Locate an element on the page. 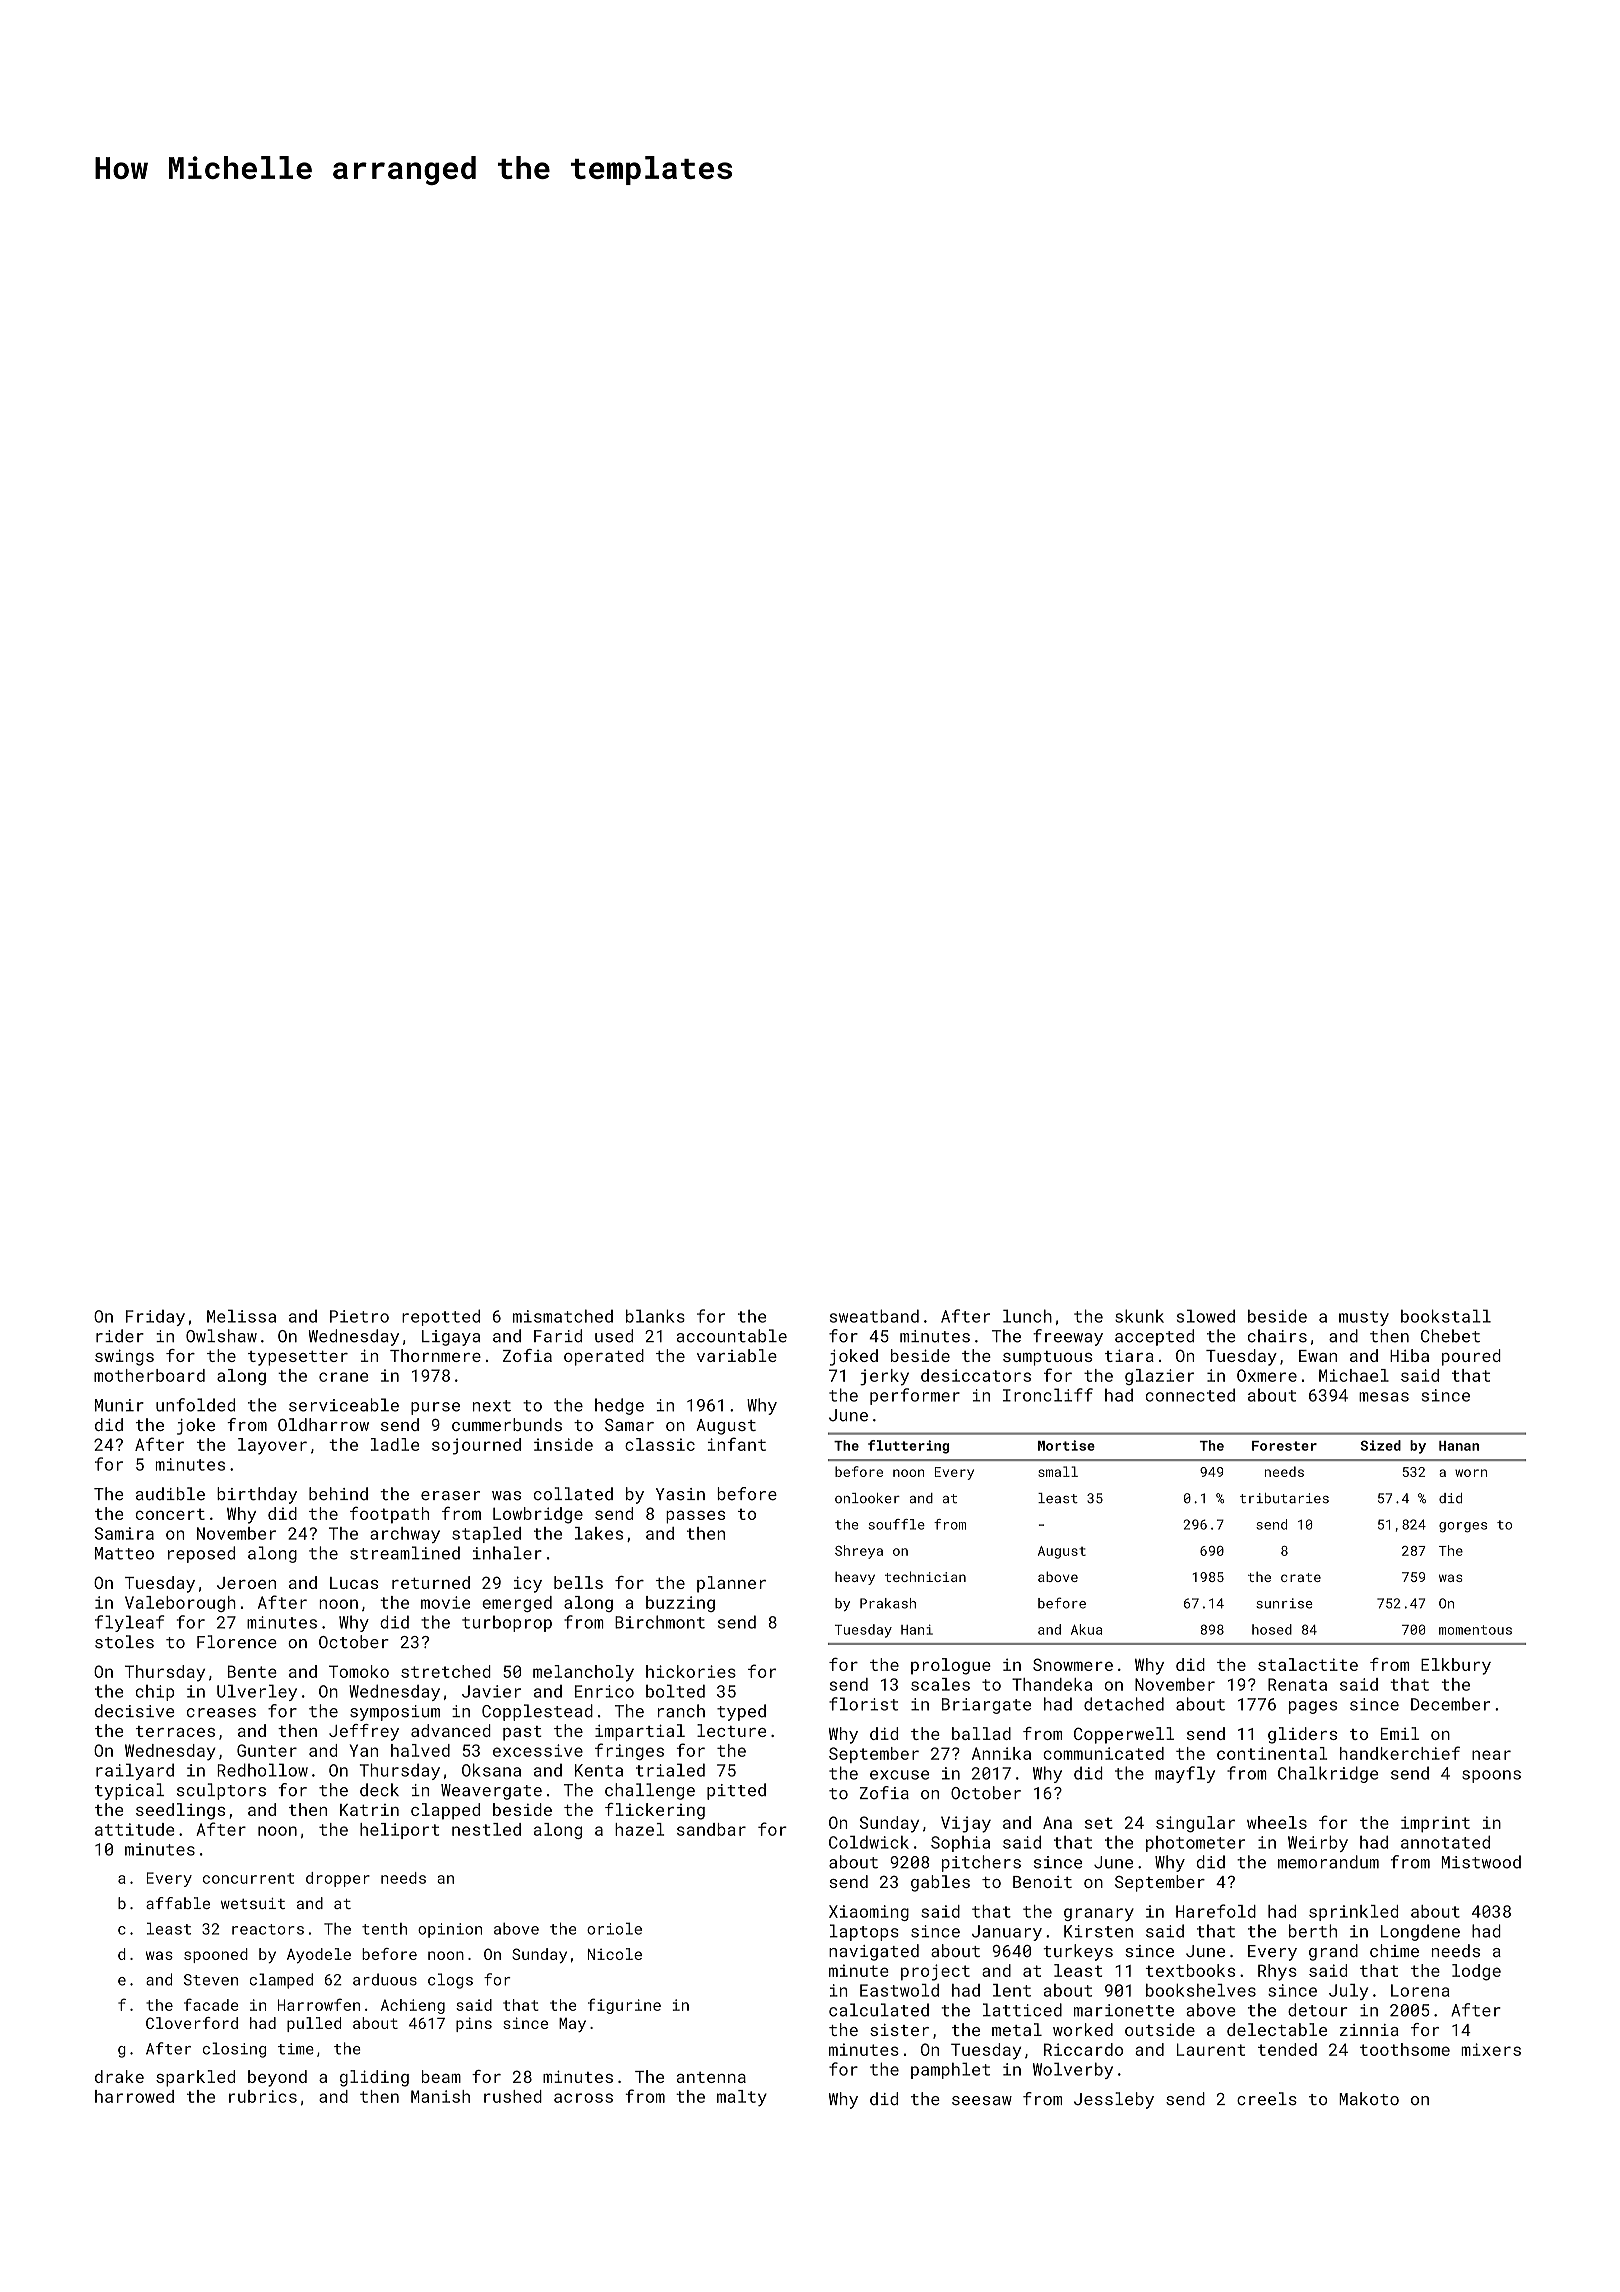  ballad is located at coordinates (981, 1733).
